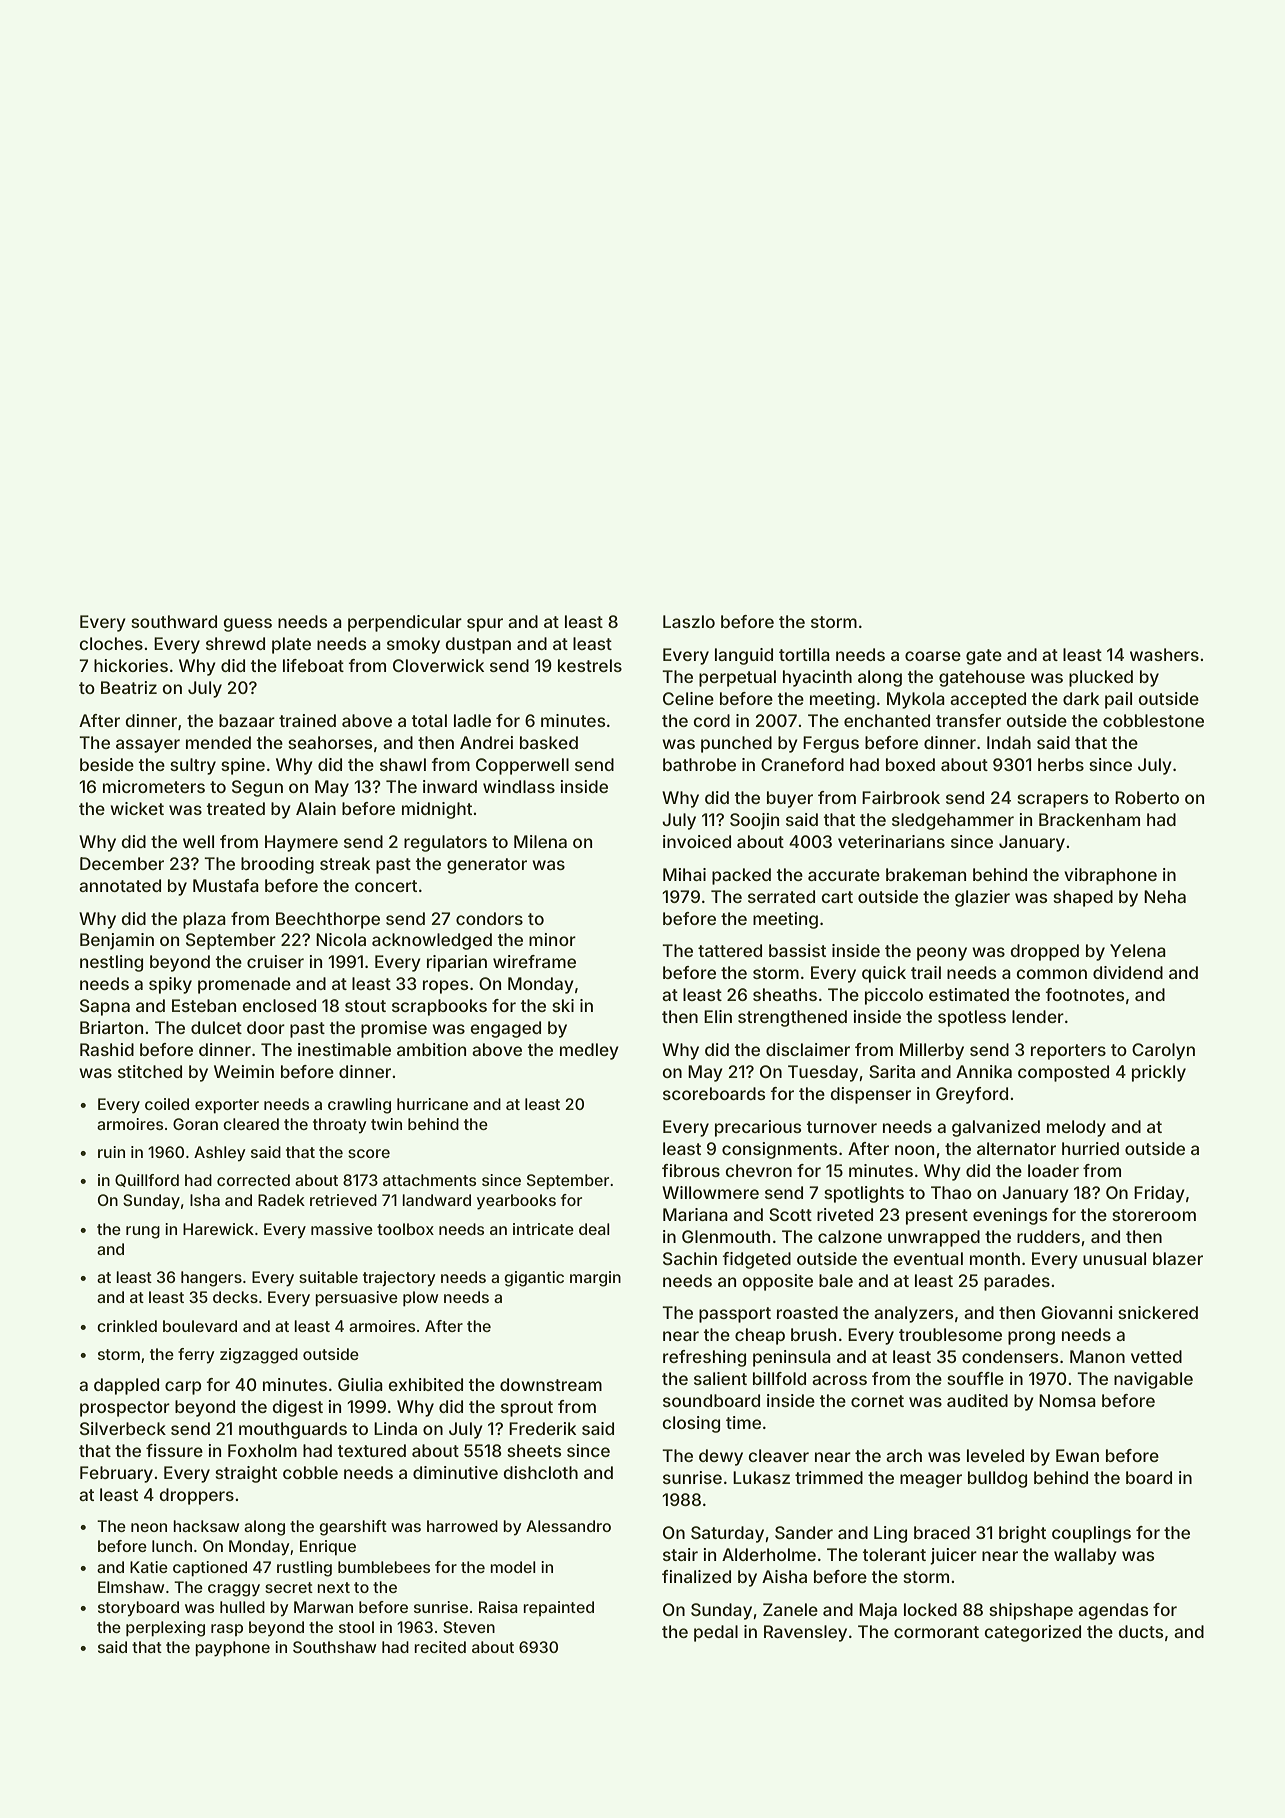 The image size is (1285, 1818). Describe the element at coordinates (1141, 1631) in the screenshot. I see `ducts` at that location.
